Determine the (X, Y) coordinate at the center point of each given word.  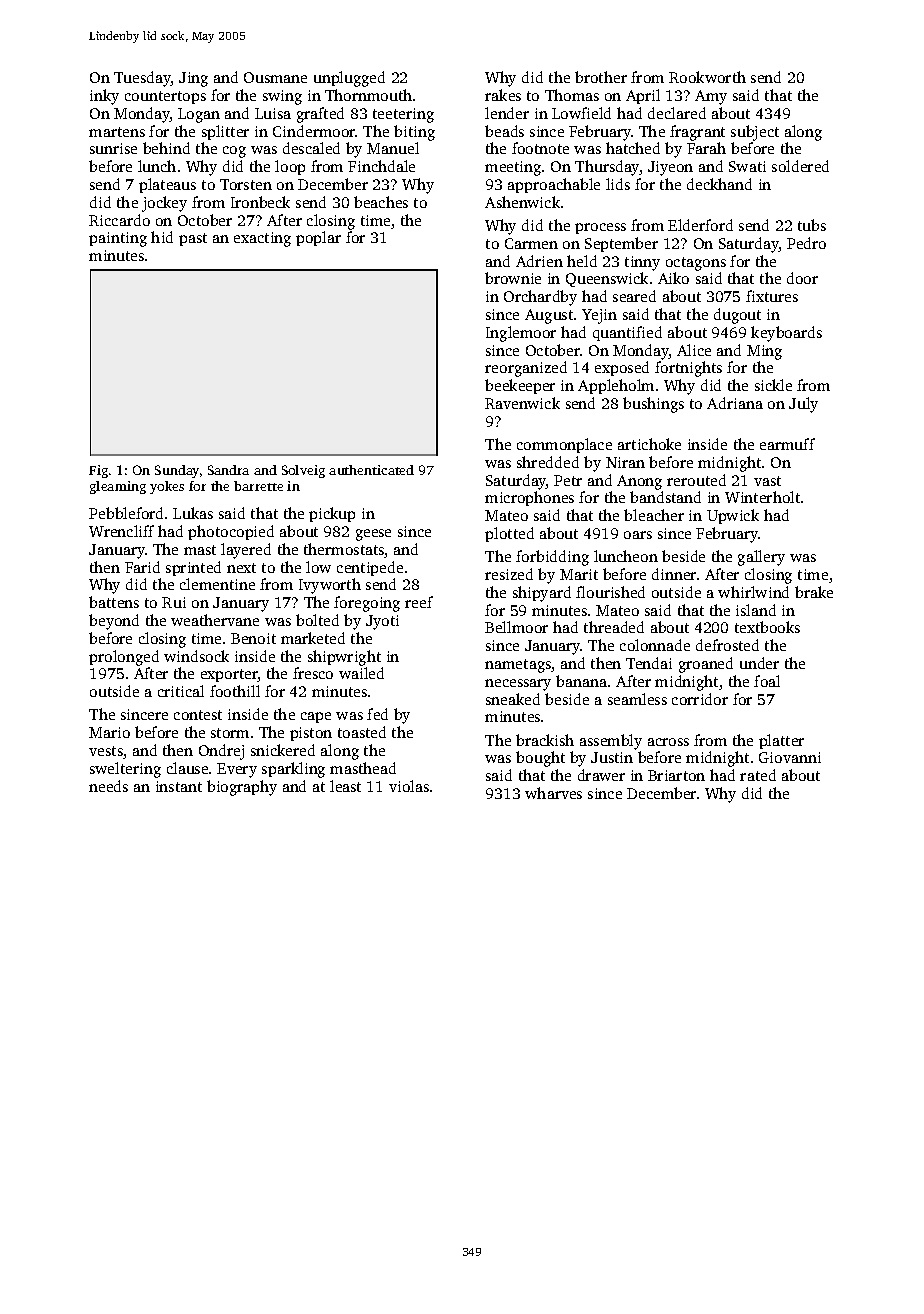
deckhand (719, 184)
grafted (320, 115)
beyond (114, 622)
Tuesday (142, 79)
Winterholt (762, 497)
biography (242, 788)
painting (118, 239)
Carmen (531, 243)
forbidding (552, 558)
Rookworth (707, 77)
